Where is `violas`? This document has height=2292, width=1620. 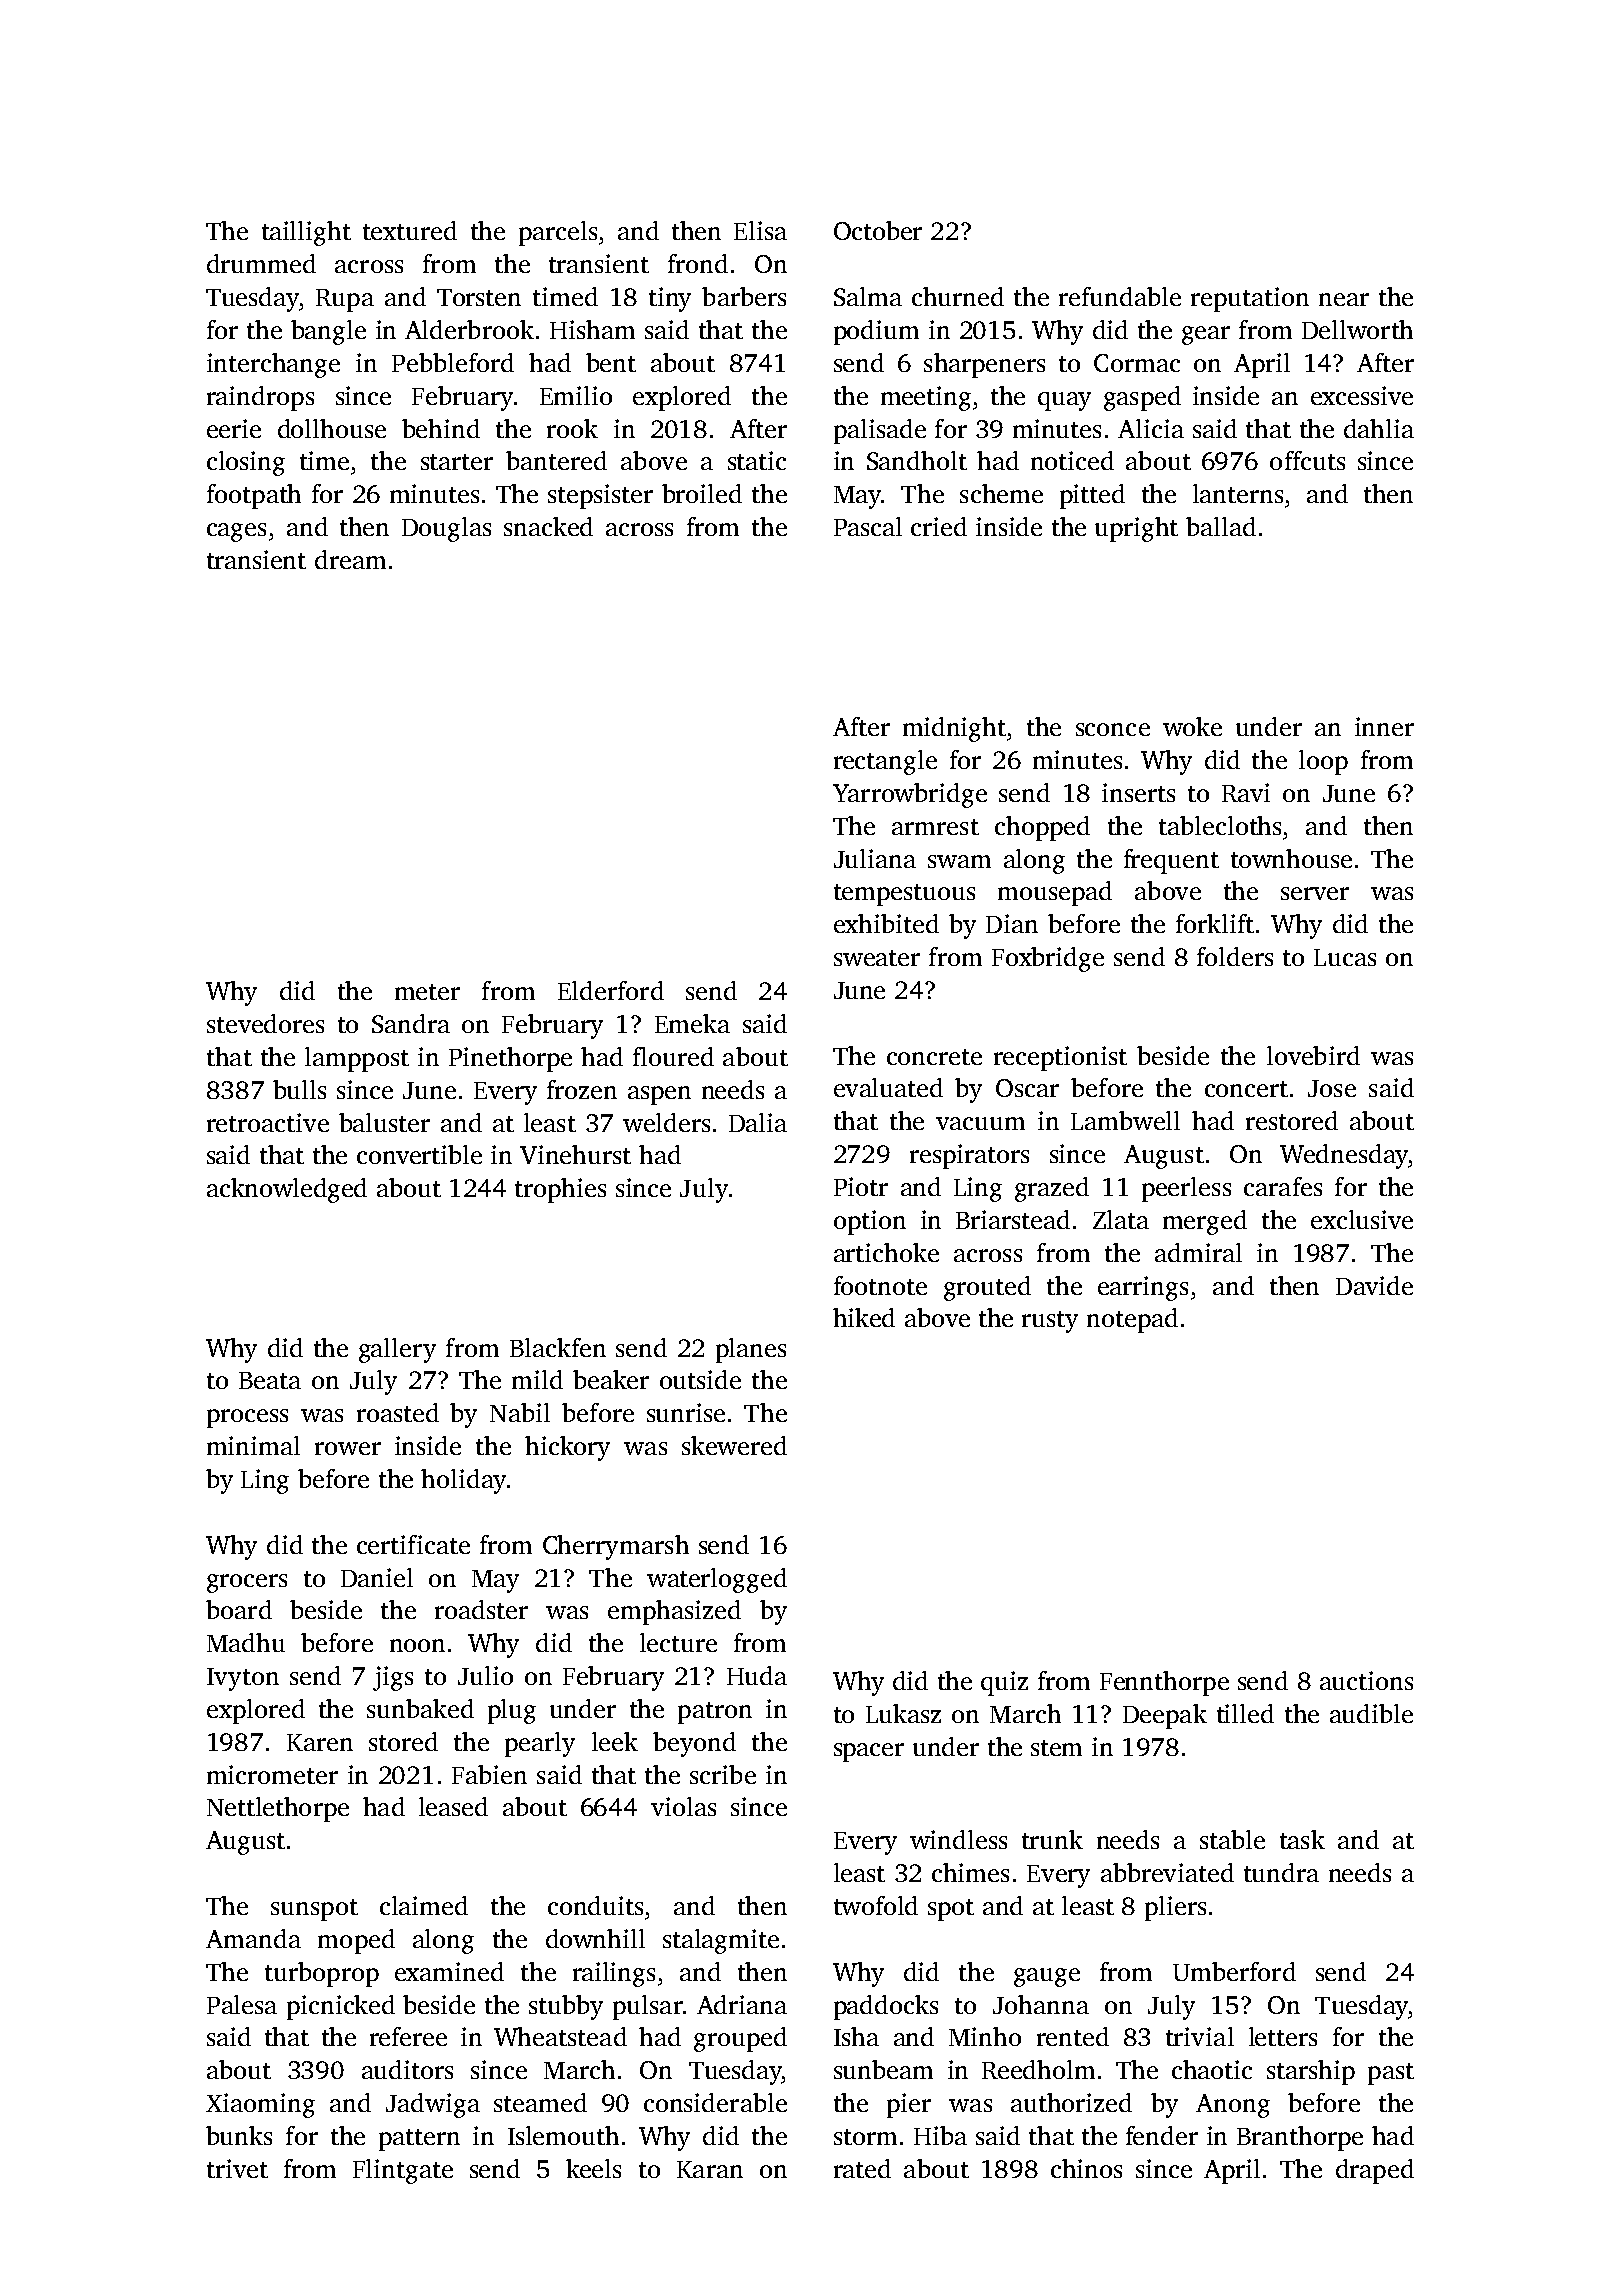 violas is located at coordinates (683, 1806).
